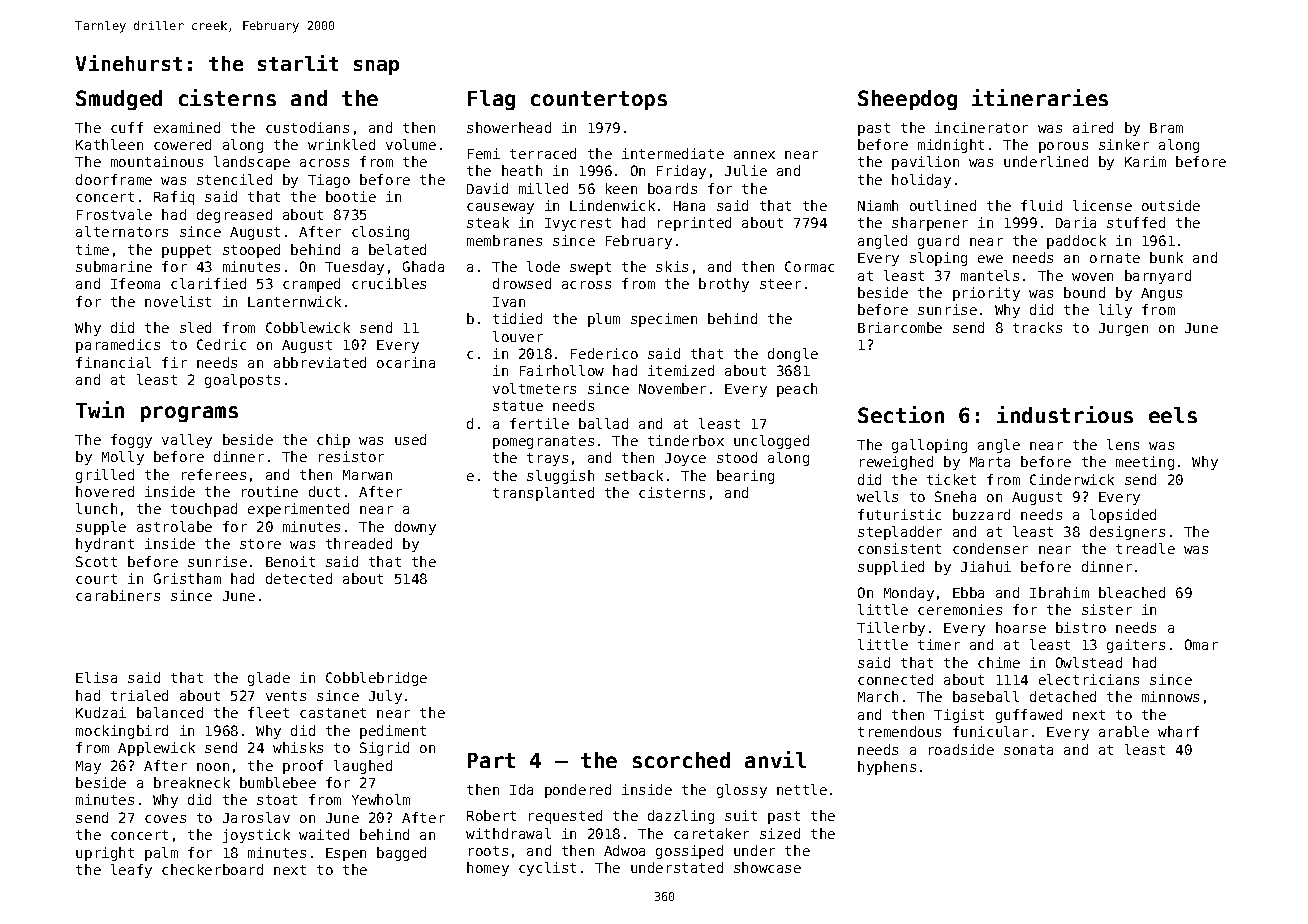 This screenshot has width=1308, height=924. What do you see at coordinates (351, 196) in the screenshot?
I see `bootie` at bounding box center [351, 196].
